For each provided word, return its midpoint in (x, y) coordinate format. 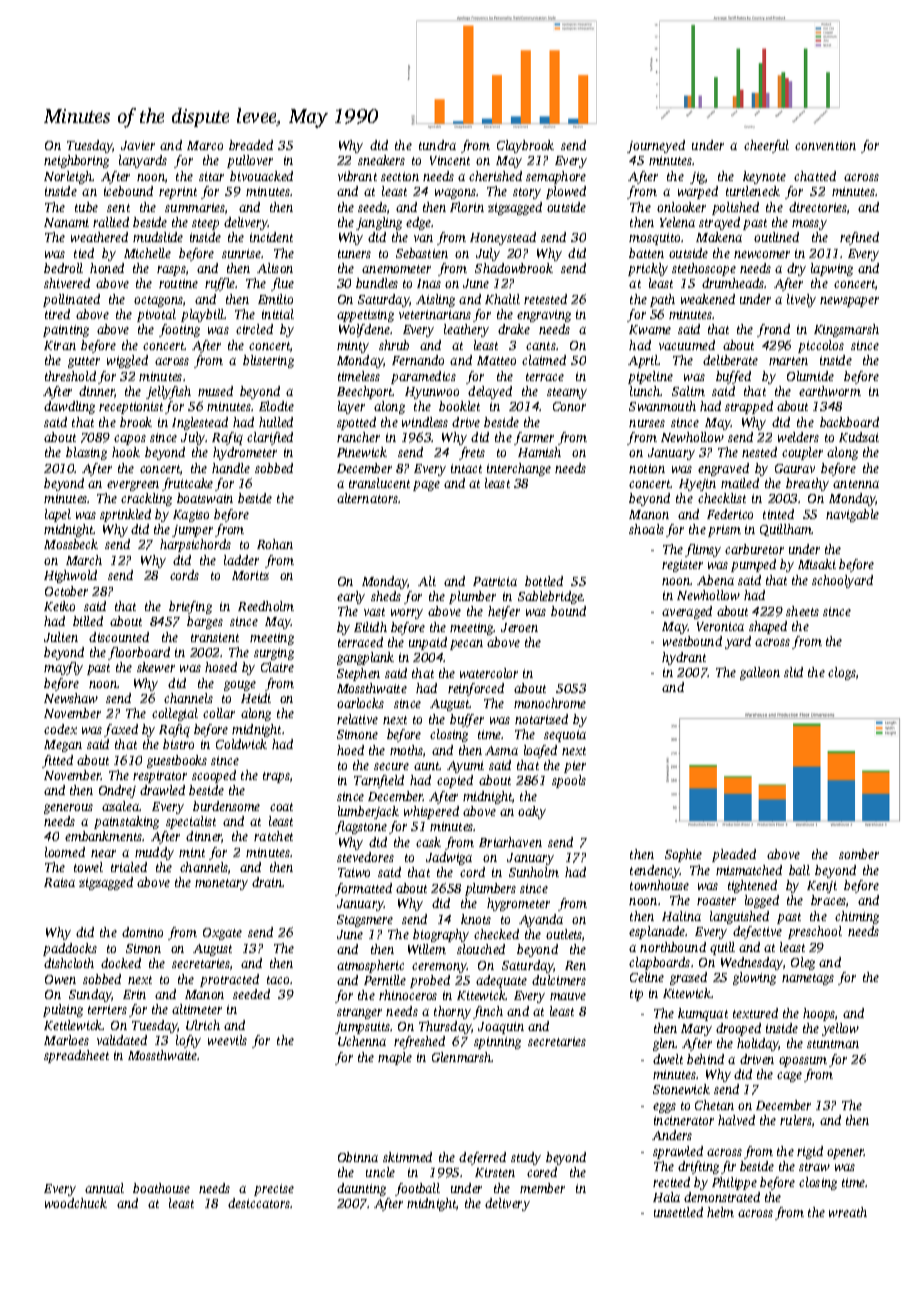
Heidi (256, 698)
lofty (188, 1041)
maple (395, 1058)
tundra (437, 145)
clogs (842, 673)
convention (825, 145)
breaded (251, 145)
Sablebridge (550, 597)
